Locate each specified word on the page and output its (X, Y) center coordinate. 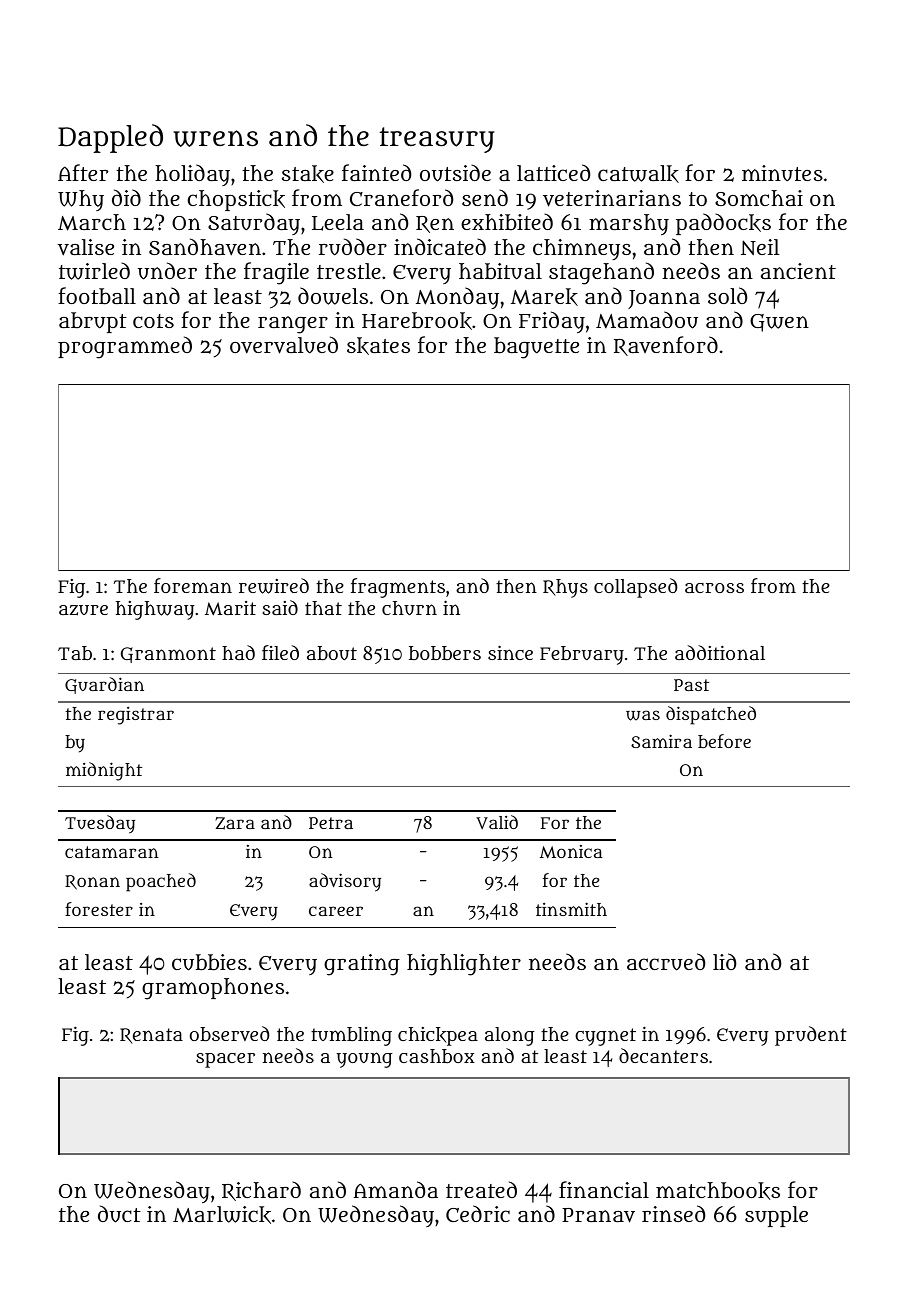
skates (378, 346)
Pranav (598, 1215)
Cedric (478, 1213)
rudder (353, 247)
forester (99, 909)
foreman (193, 585)
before (724, 741)
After (83, 172)
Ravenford (666, 346)
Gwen (779, 323)
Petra (331, 823)
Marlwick (222, 1215)
